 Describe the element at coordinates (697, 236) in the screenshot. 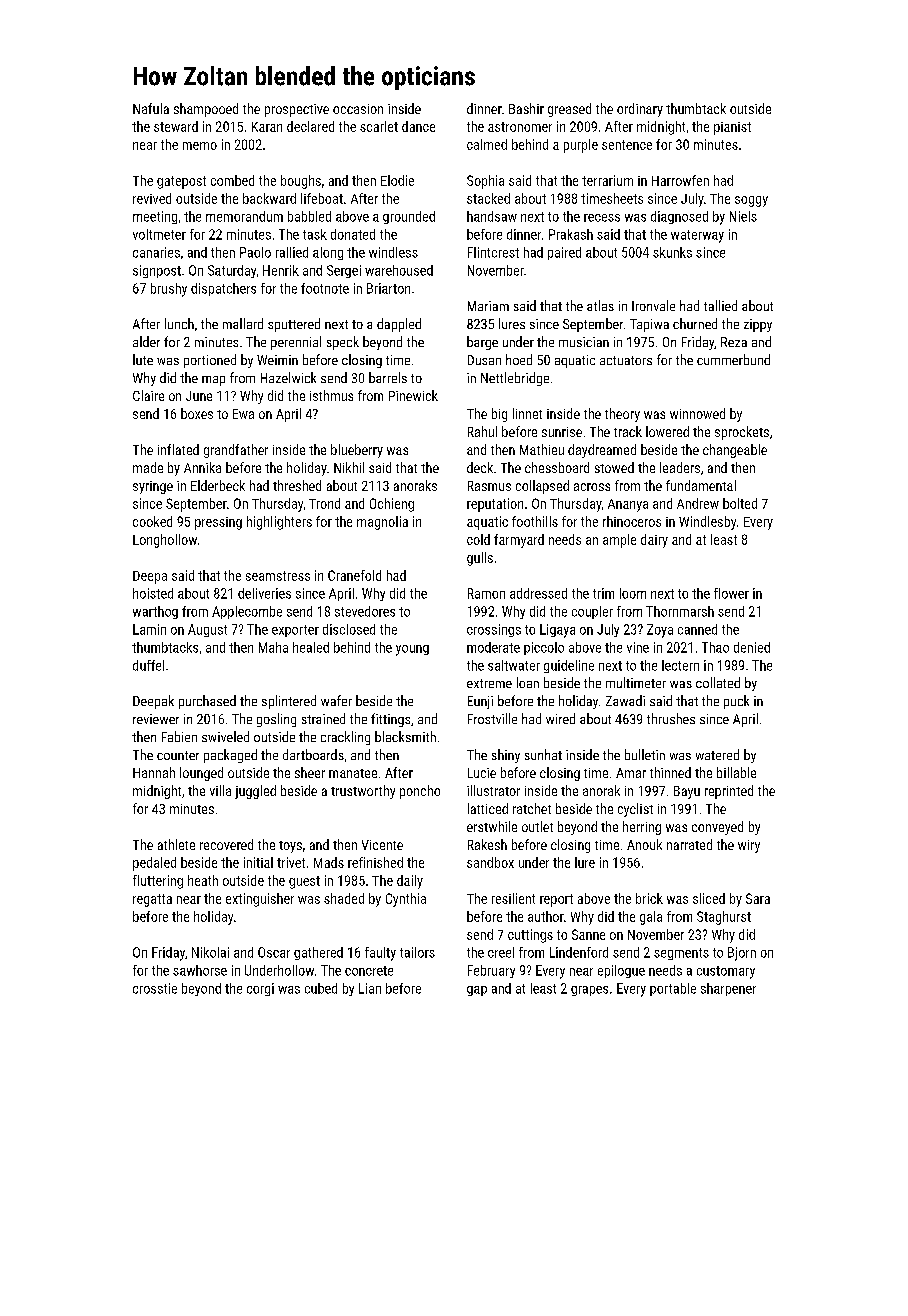

I see `waterway` at that location.
